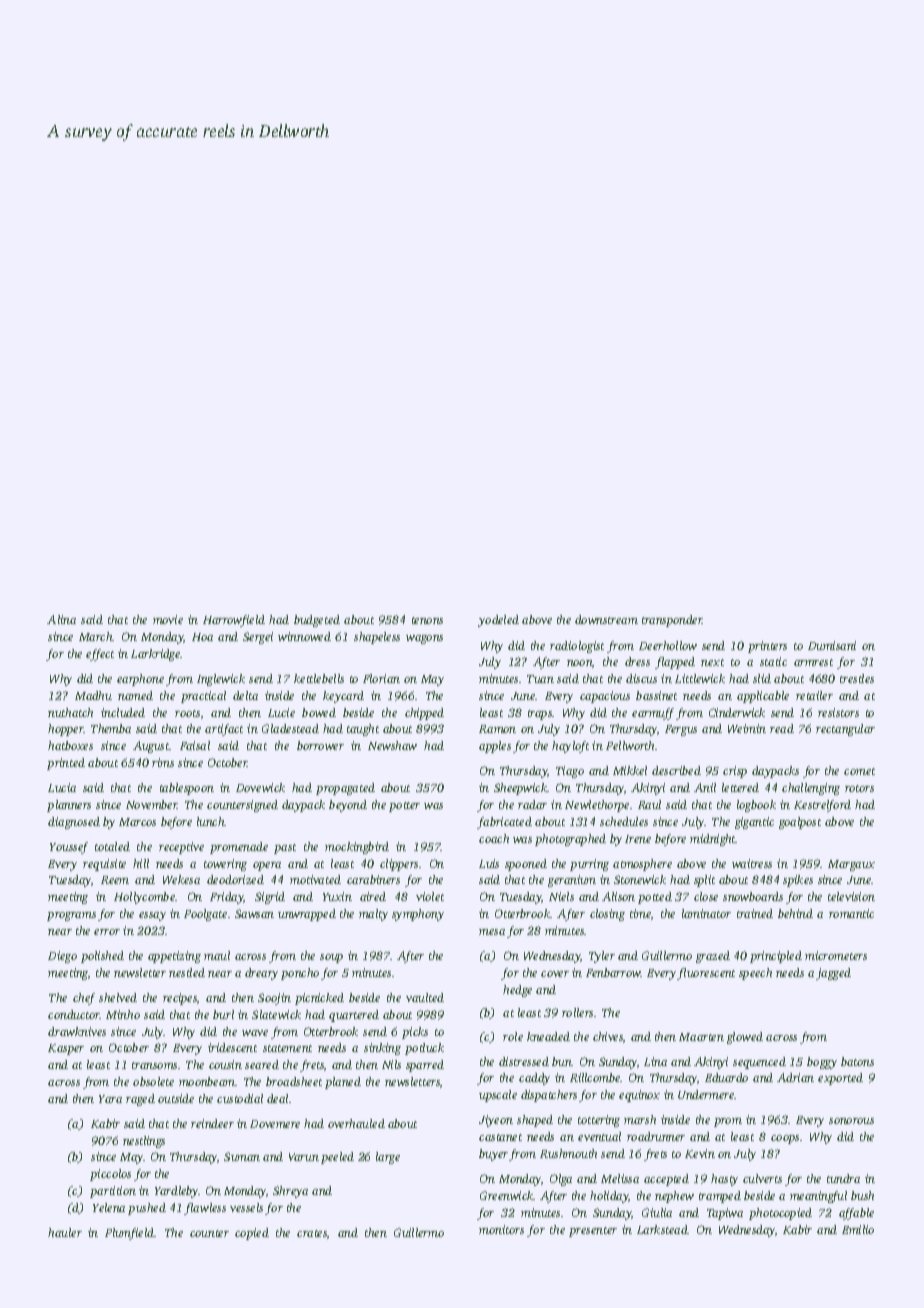 This screenshot has height=1308, width=924. Describe the element at coordinates (800, 823) in the screenshot. I see `goalpost` at that location.
